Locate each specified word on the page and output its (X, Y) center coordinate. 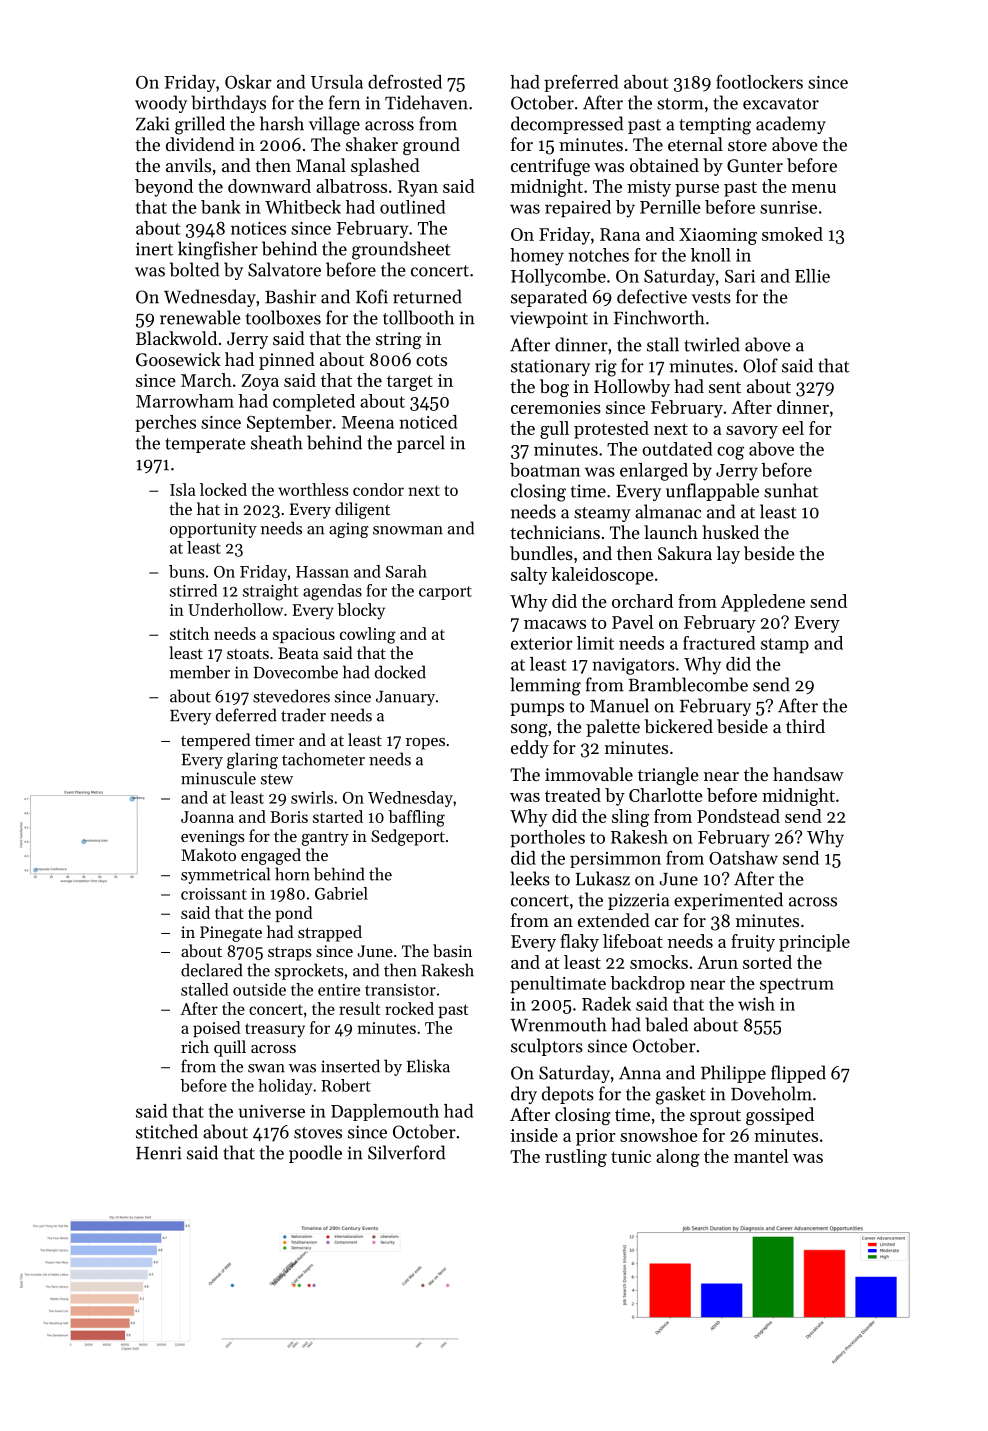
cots (431, 360)
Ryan (418, 188)
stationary (550, 367)
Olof (760, 365)
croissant (214, 894)
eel (793, 428)
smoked (792, 234)
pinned (287, 361)
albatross (351, 186)
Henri (159, 1153)
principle (814, 943)
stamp (785, 645)
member (200, 672)
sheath (277, 442)
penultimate (558, 984)
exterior (542, 643)
